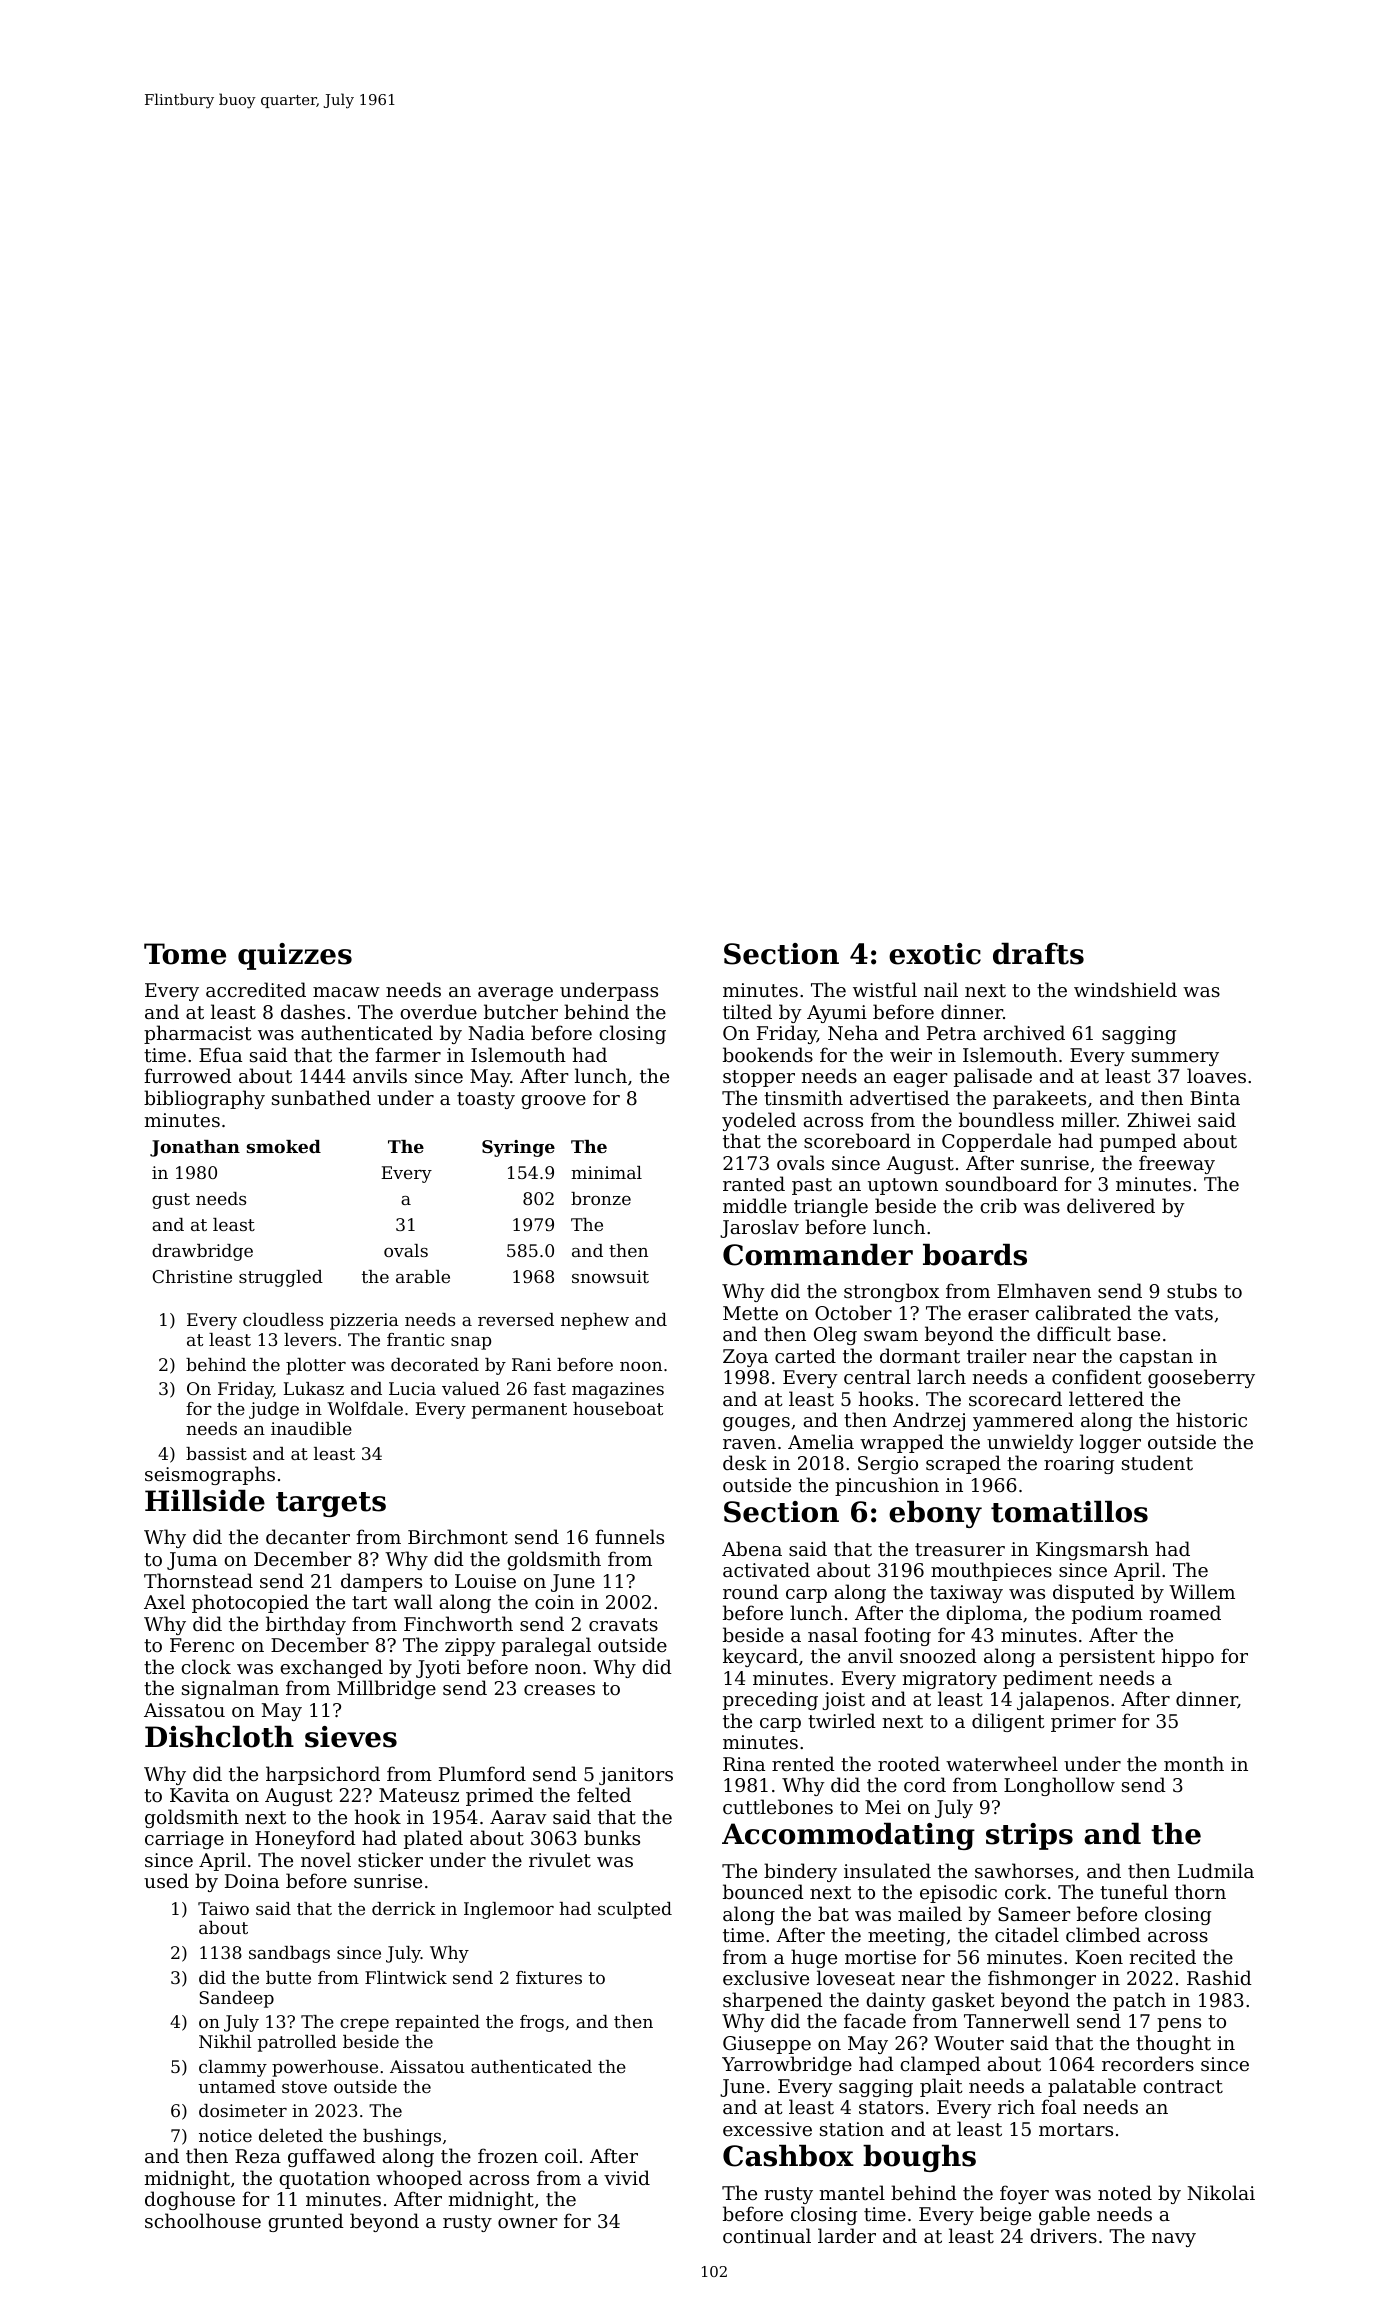 Image resolution: width=1400 pixels, height=2306 pixels. Describe the element at coordinates (903, 1186) in the screenshot. I see `uptown` at that location.
